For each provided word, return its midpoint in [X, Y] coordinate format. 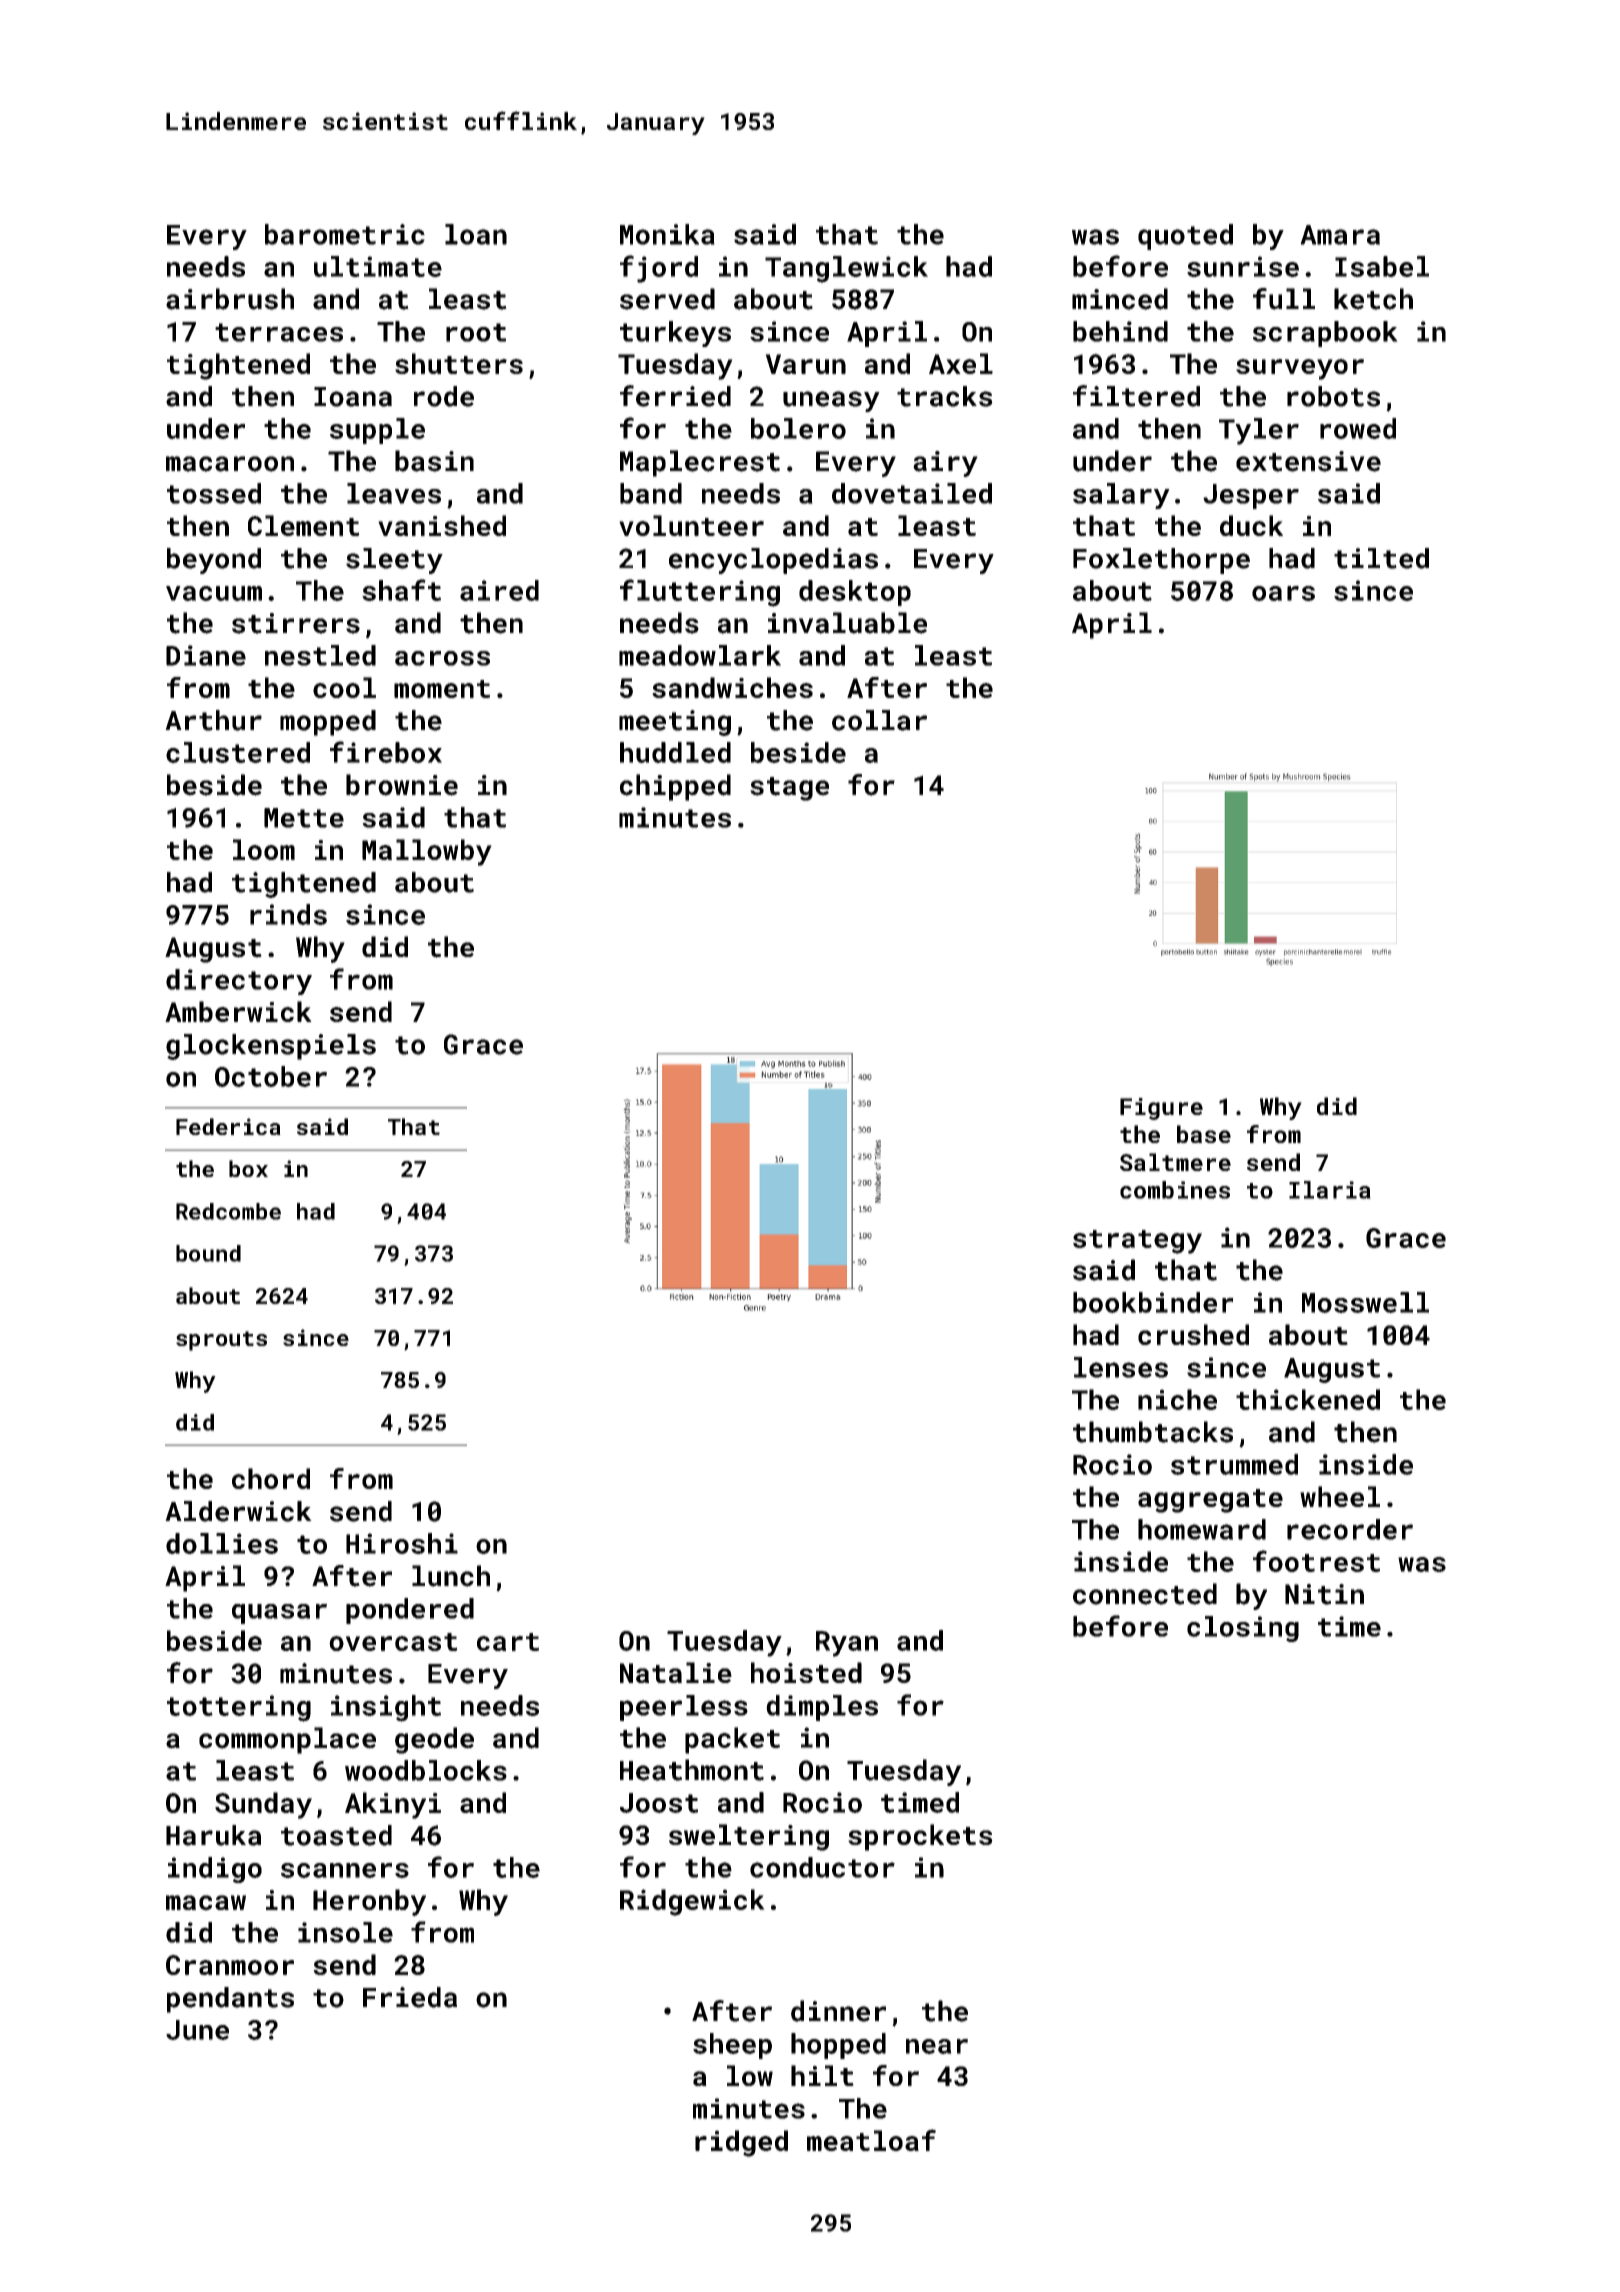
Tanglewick [846, 269]
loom [264, 849]
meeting [675, 723]
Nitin [1324, 1594]
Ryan [847, 1644]
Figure [1161, 1109]
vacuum [214, 593]
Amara [1340, 235]
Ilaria [1330, 1190]
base [1204, 1134]
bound [208, 1253]
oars [1283, 593]
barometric [345, 234]
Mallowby [427, 852]
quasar [279, 1614]
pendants [230, 2000]
